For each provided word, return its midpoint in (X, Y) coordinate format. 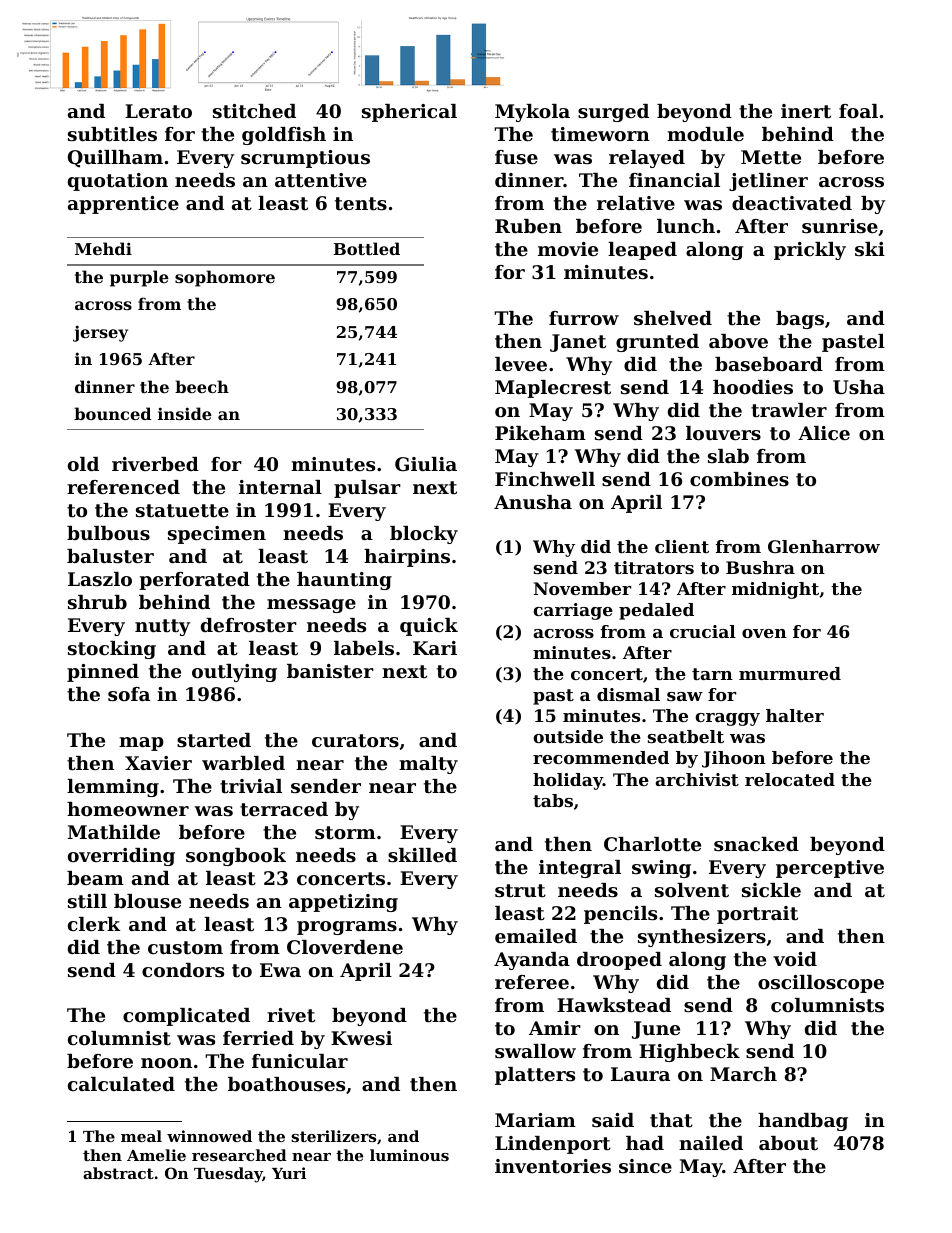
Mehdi (103, 248)
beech (202, 386)
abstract (118, 1173)
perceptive (830, 869)
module (705, 134)
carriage (573, 611)
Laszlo (100, 579)
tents (361, 204)
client (682, 546)
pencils (620, 915)
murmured (790, 673)
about (788, 1143)
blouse (147, 901)
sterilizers (333, 1136)
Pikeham (540, 433)
